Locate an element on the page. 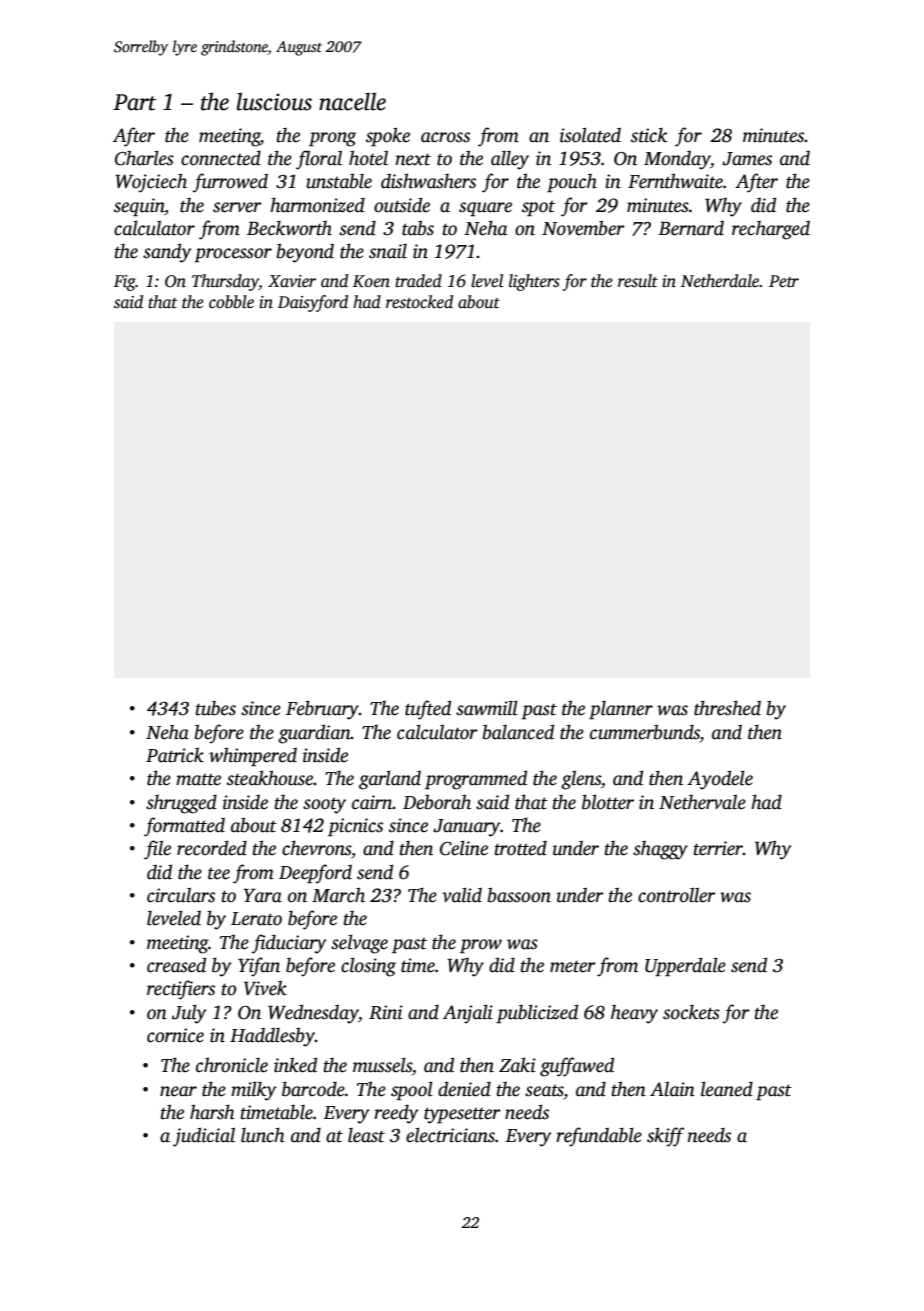 Image resolution: width=924 pixels, height=1311 pixels. cornice is located at coordinates (175, 1035).
